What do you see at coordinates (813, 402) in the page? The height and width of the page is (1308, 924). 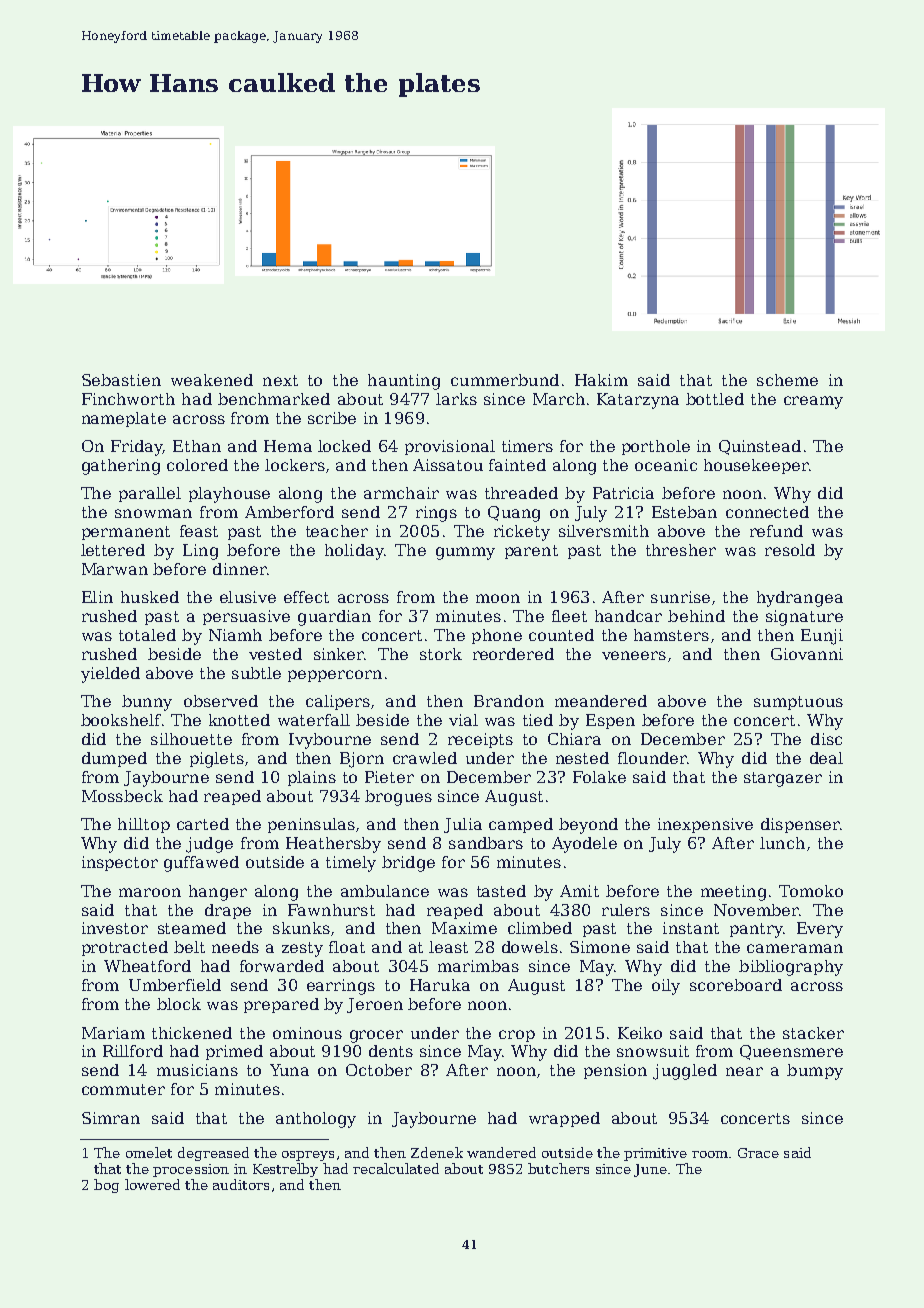 I see `creamy` at bounding box center [813, 402].
